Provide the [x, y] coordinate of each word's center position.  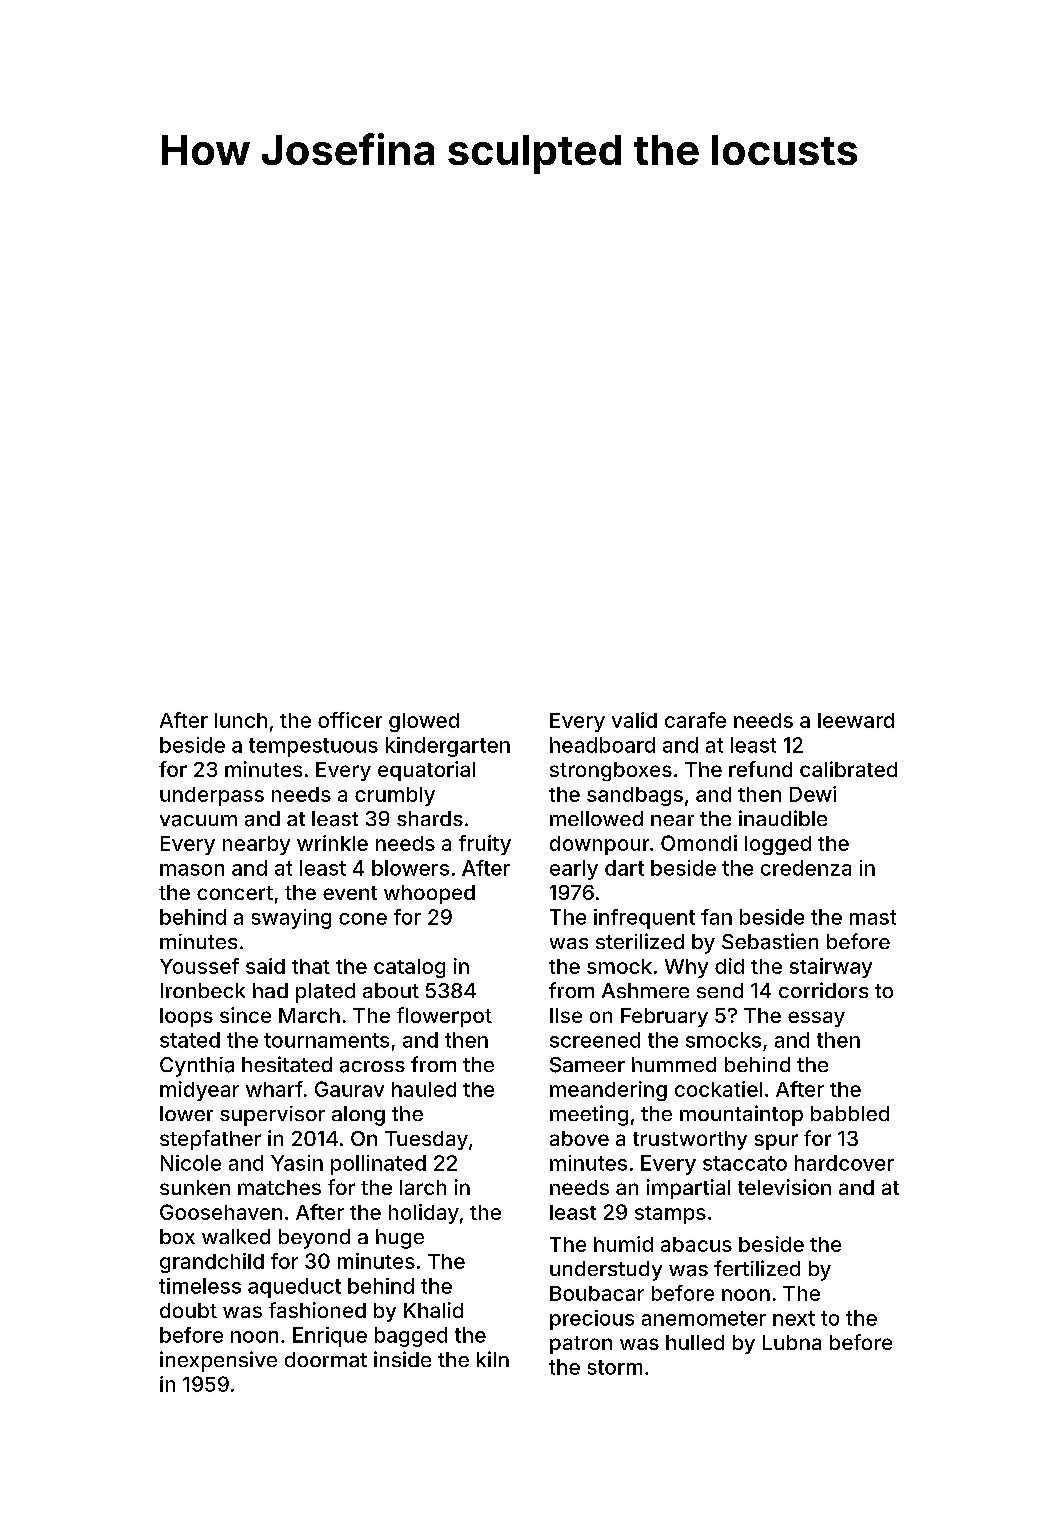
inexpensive [218, 1361]
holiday [424, 1214]
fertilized [757, 1268]
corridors [823, 990]
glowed [424, 722]
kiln [493, 1359]
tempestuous [313, 747]
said [265, 966]
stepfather [210, 1140]
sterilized [640, 941]
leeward [856, 720]
